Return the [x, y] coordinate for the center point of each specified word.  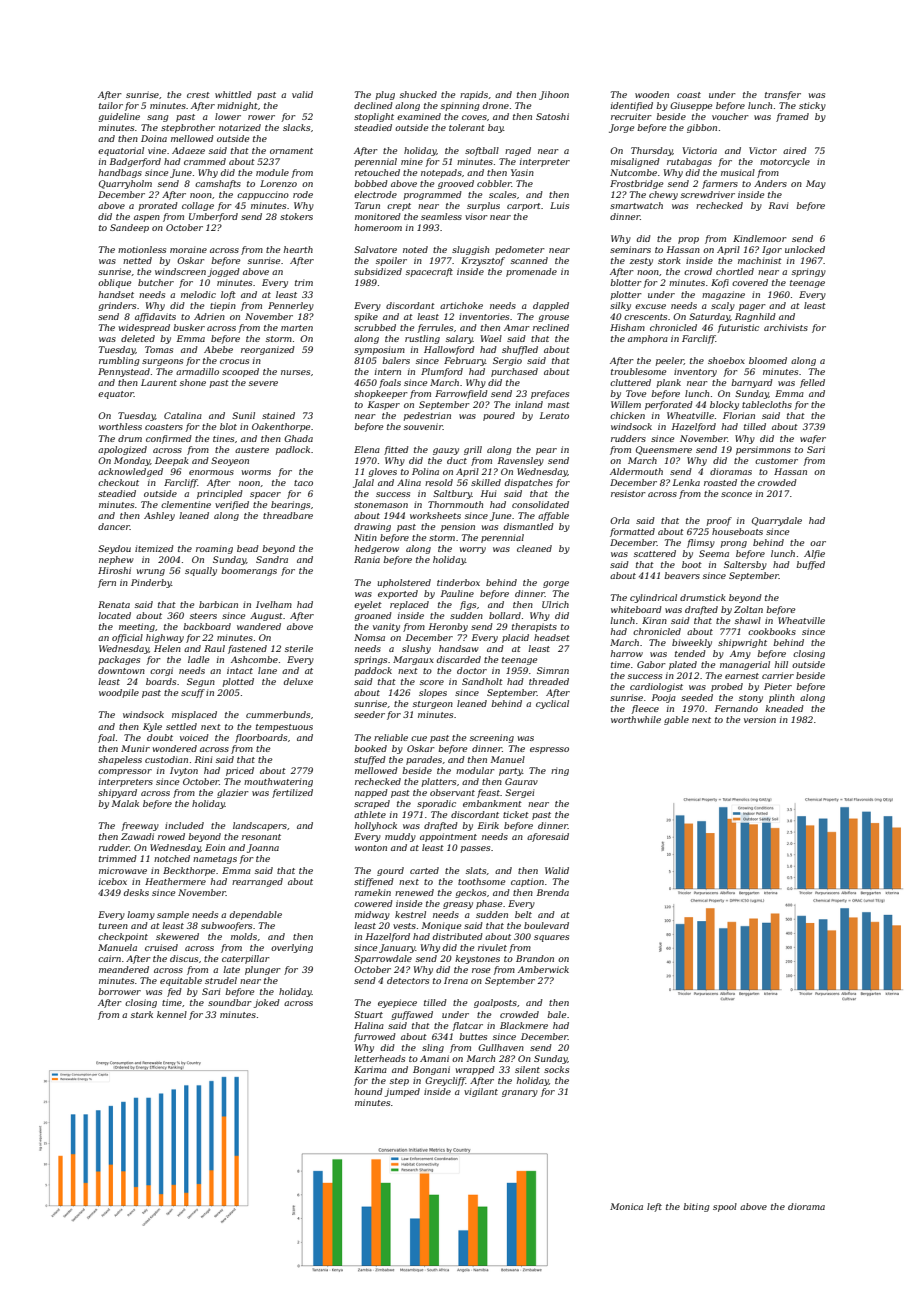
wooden [652, 94]
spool [725, 1207]
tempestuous [284, 728]
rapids [474, 95]
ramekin [373, 892]
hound [369, 1091]
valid [302, 94]
